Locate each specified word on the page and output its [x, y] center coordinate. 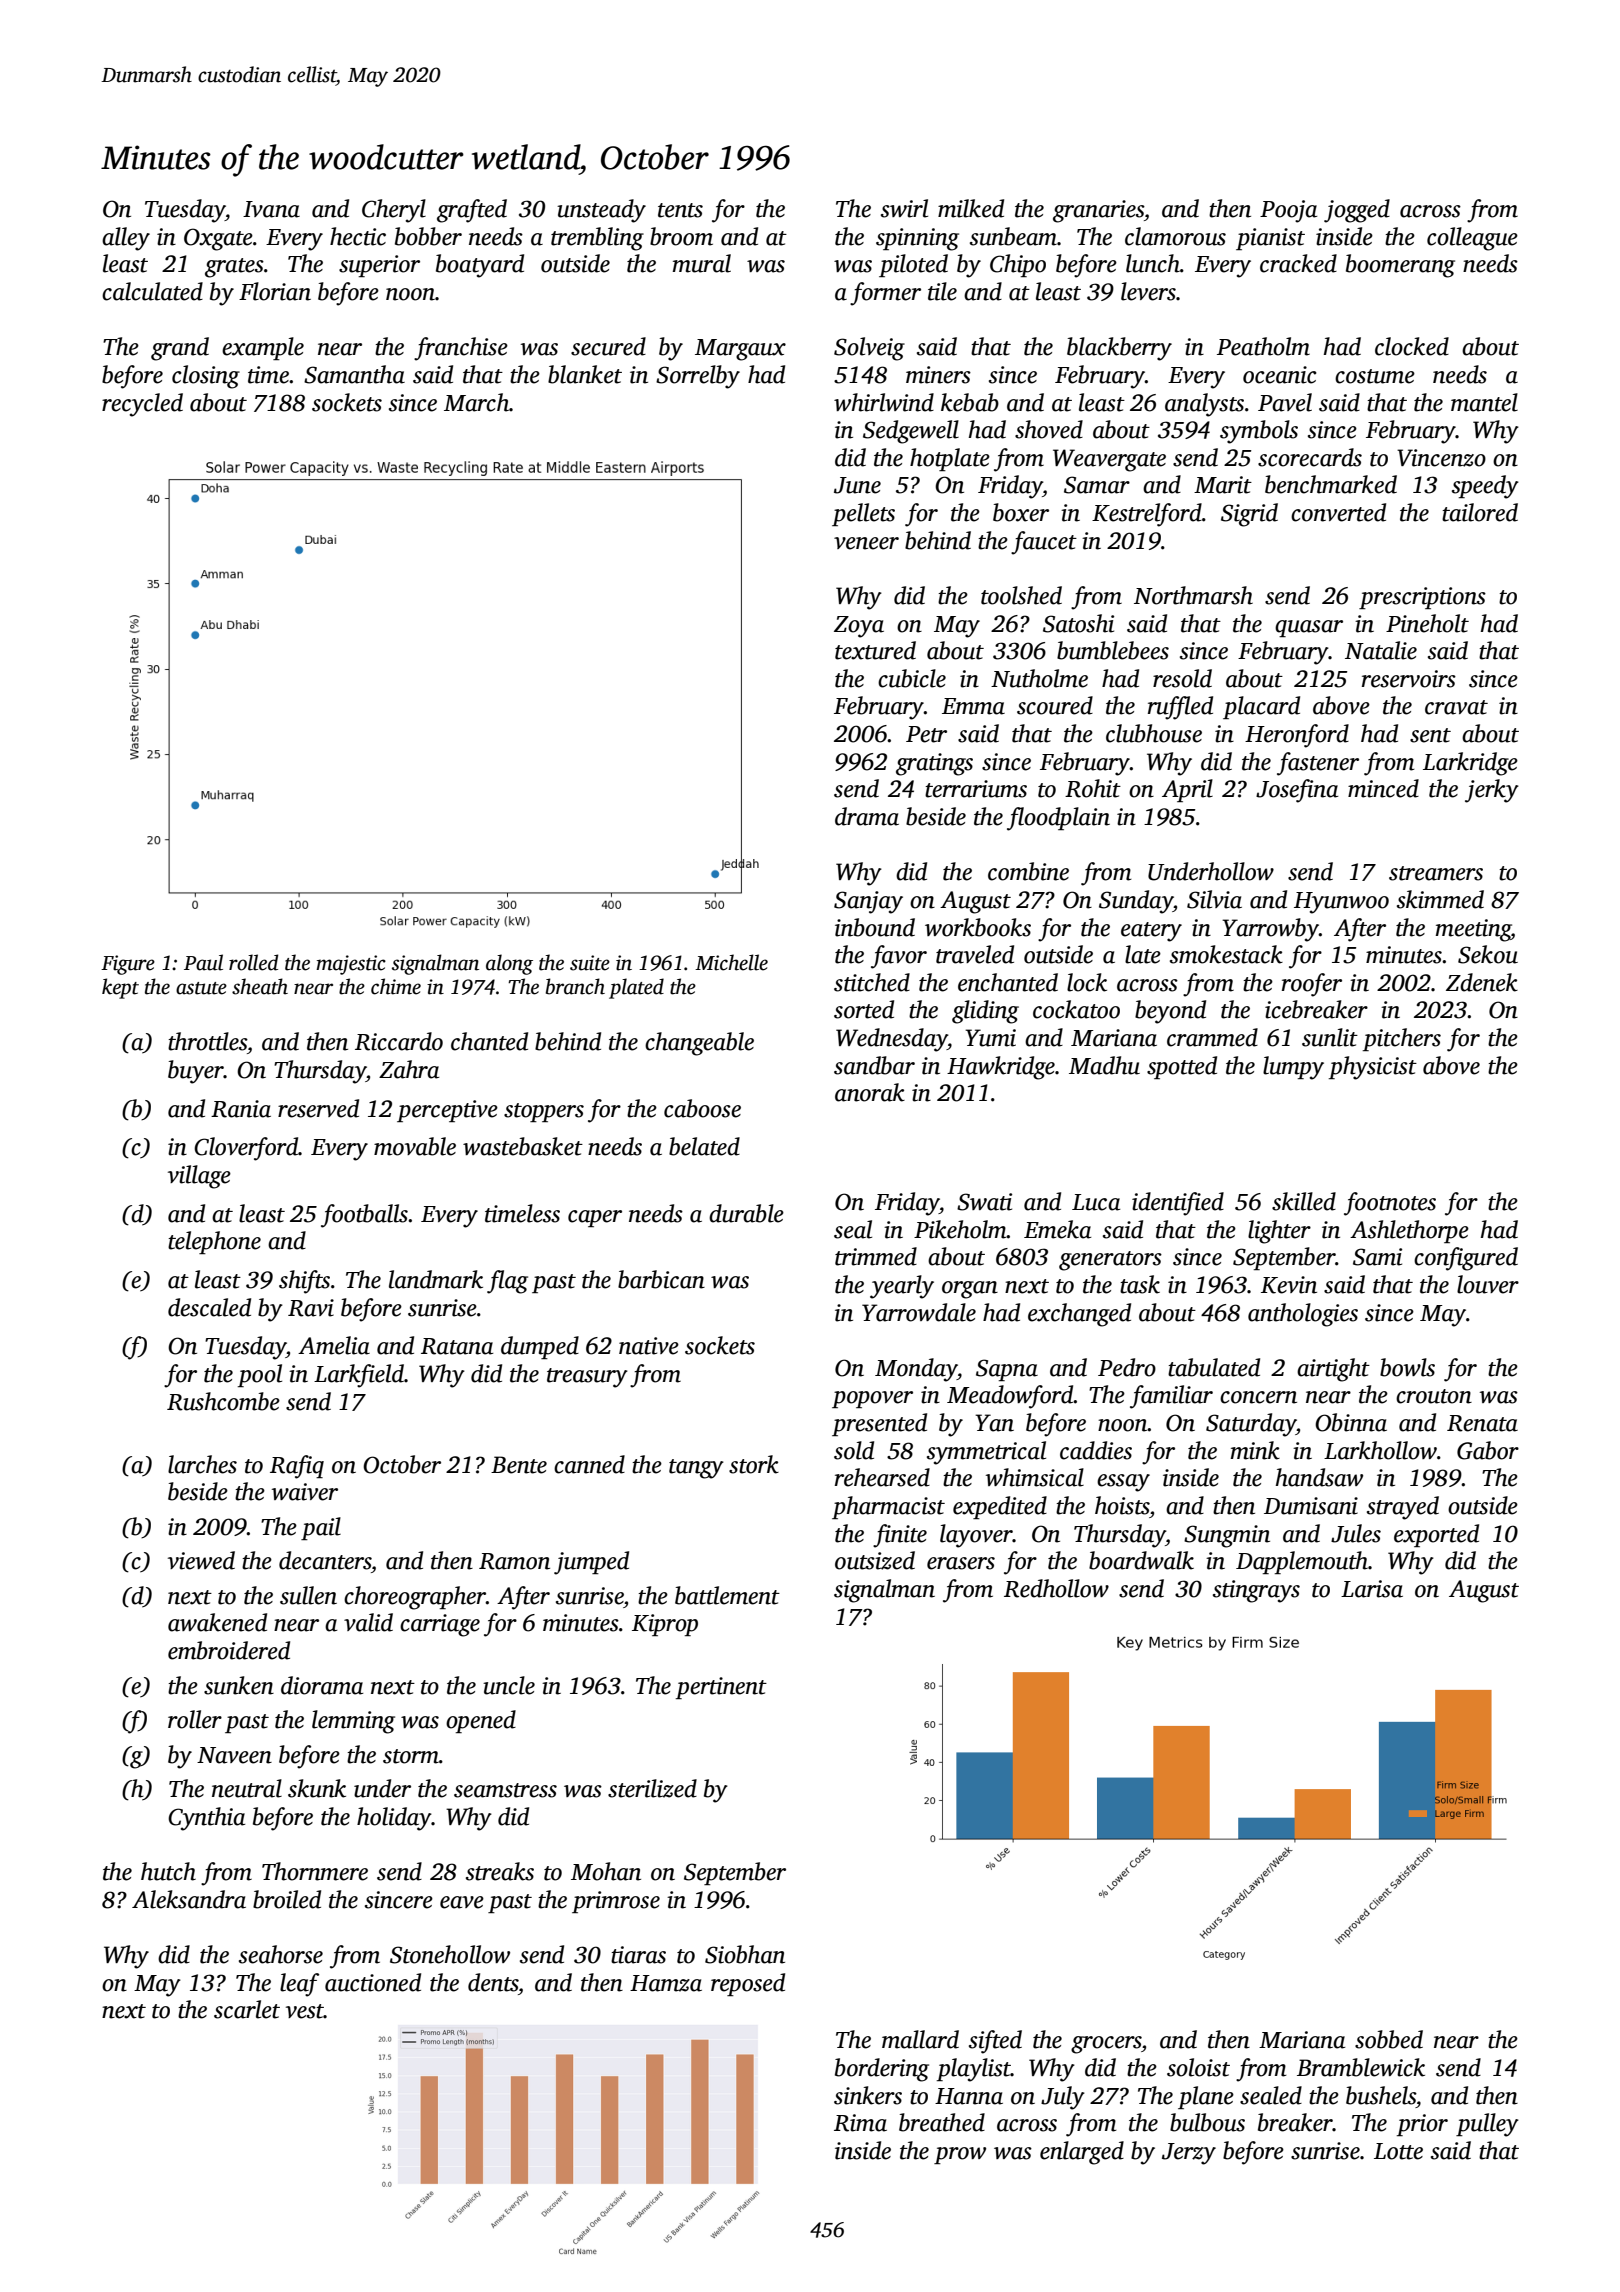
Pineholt [1427, 623]
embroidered [229, 1650]
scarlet [247, 2009]
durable [746, 1213]
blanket [585, 374]
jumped [591, 1563]
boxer [1021, 512]
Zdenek [1482, 982]
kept [120, 988]
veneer [866, 543]
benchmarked [1331, 484]
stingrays [1256, 1591]
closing [206, 377]
